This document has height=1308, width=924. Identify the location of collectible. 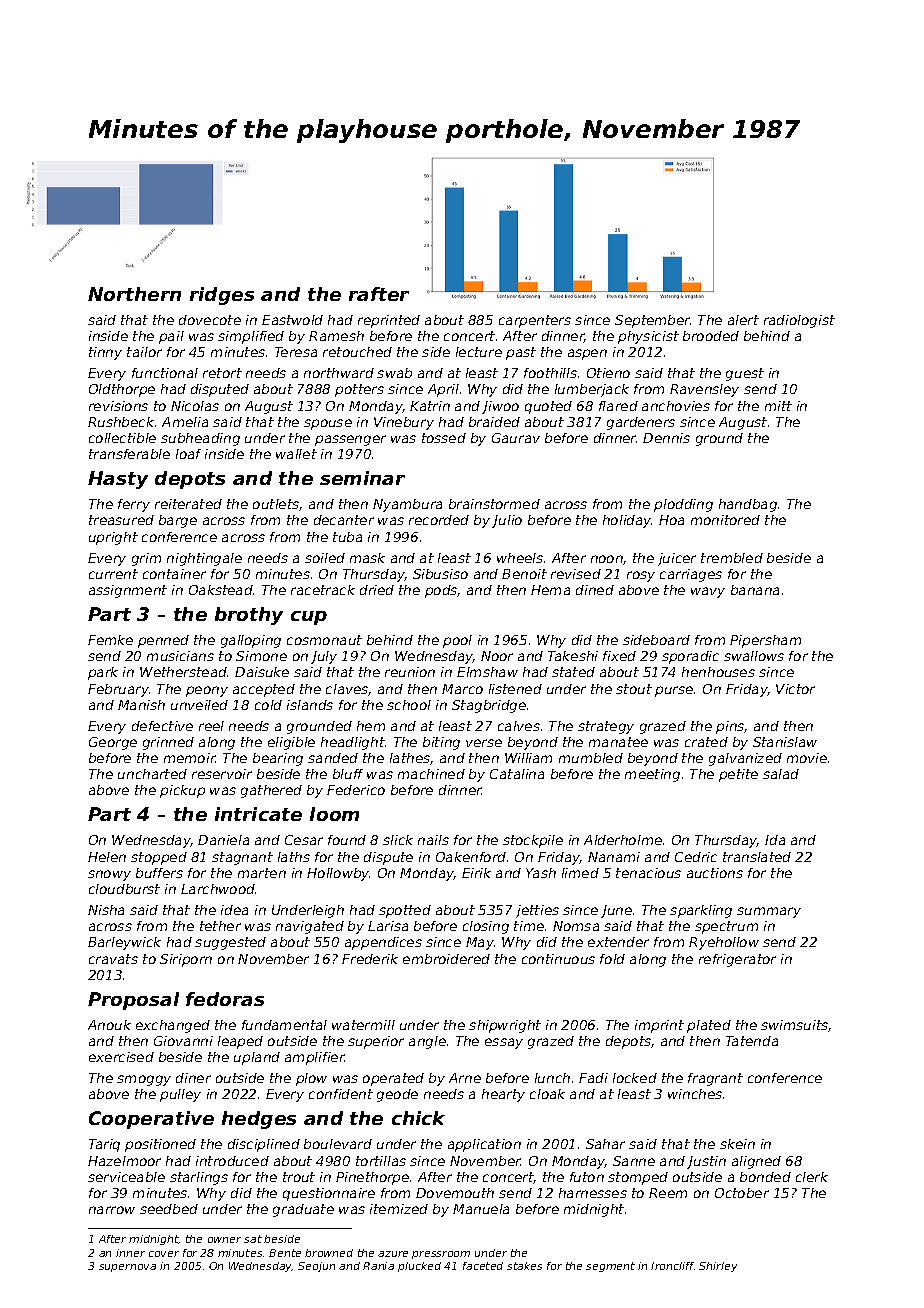
(122, 438).
